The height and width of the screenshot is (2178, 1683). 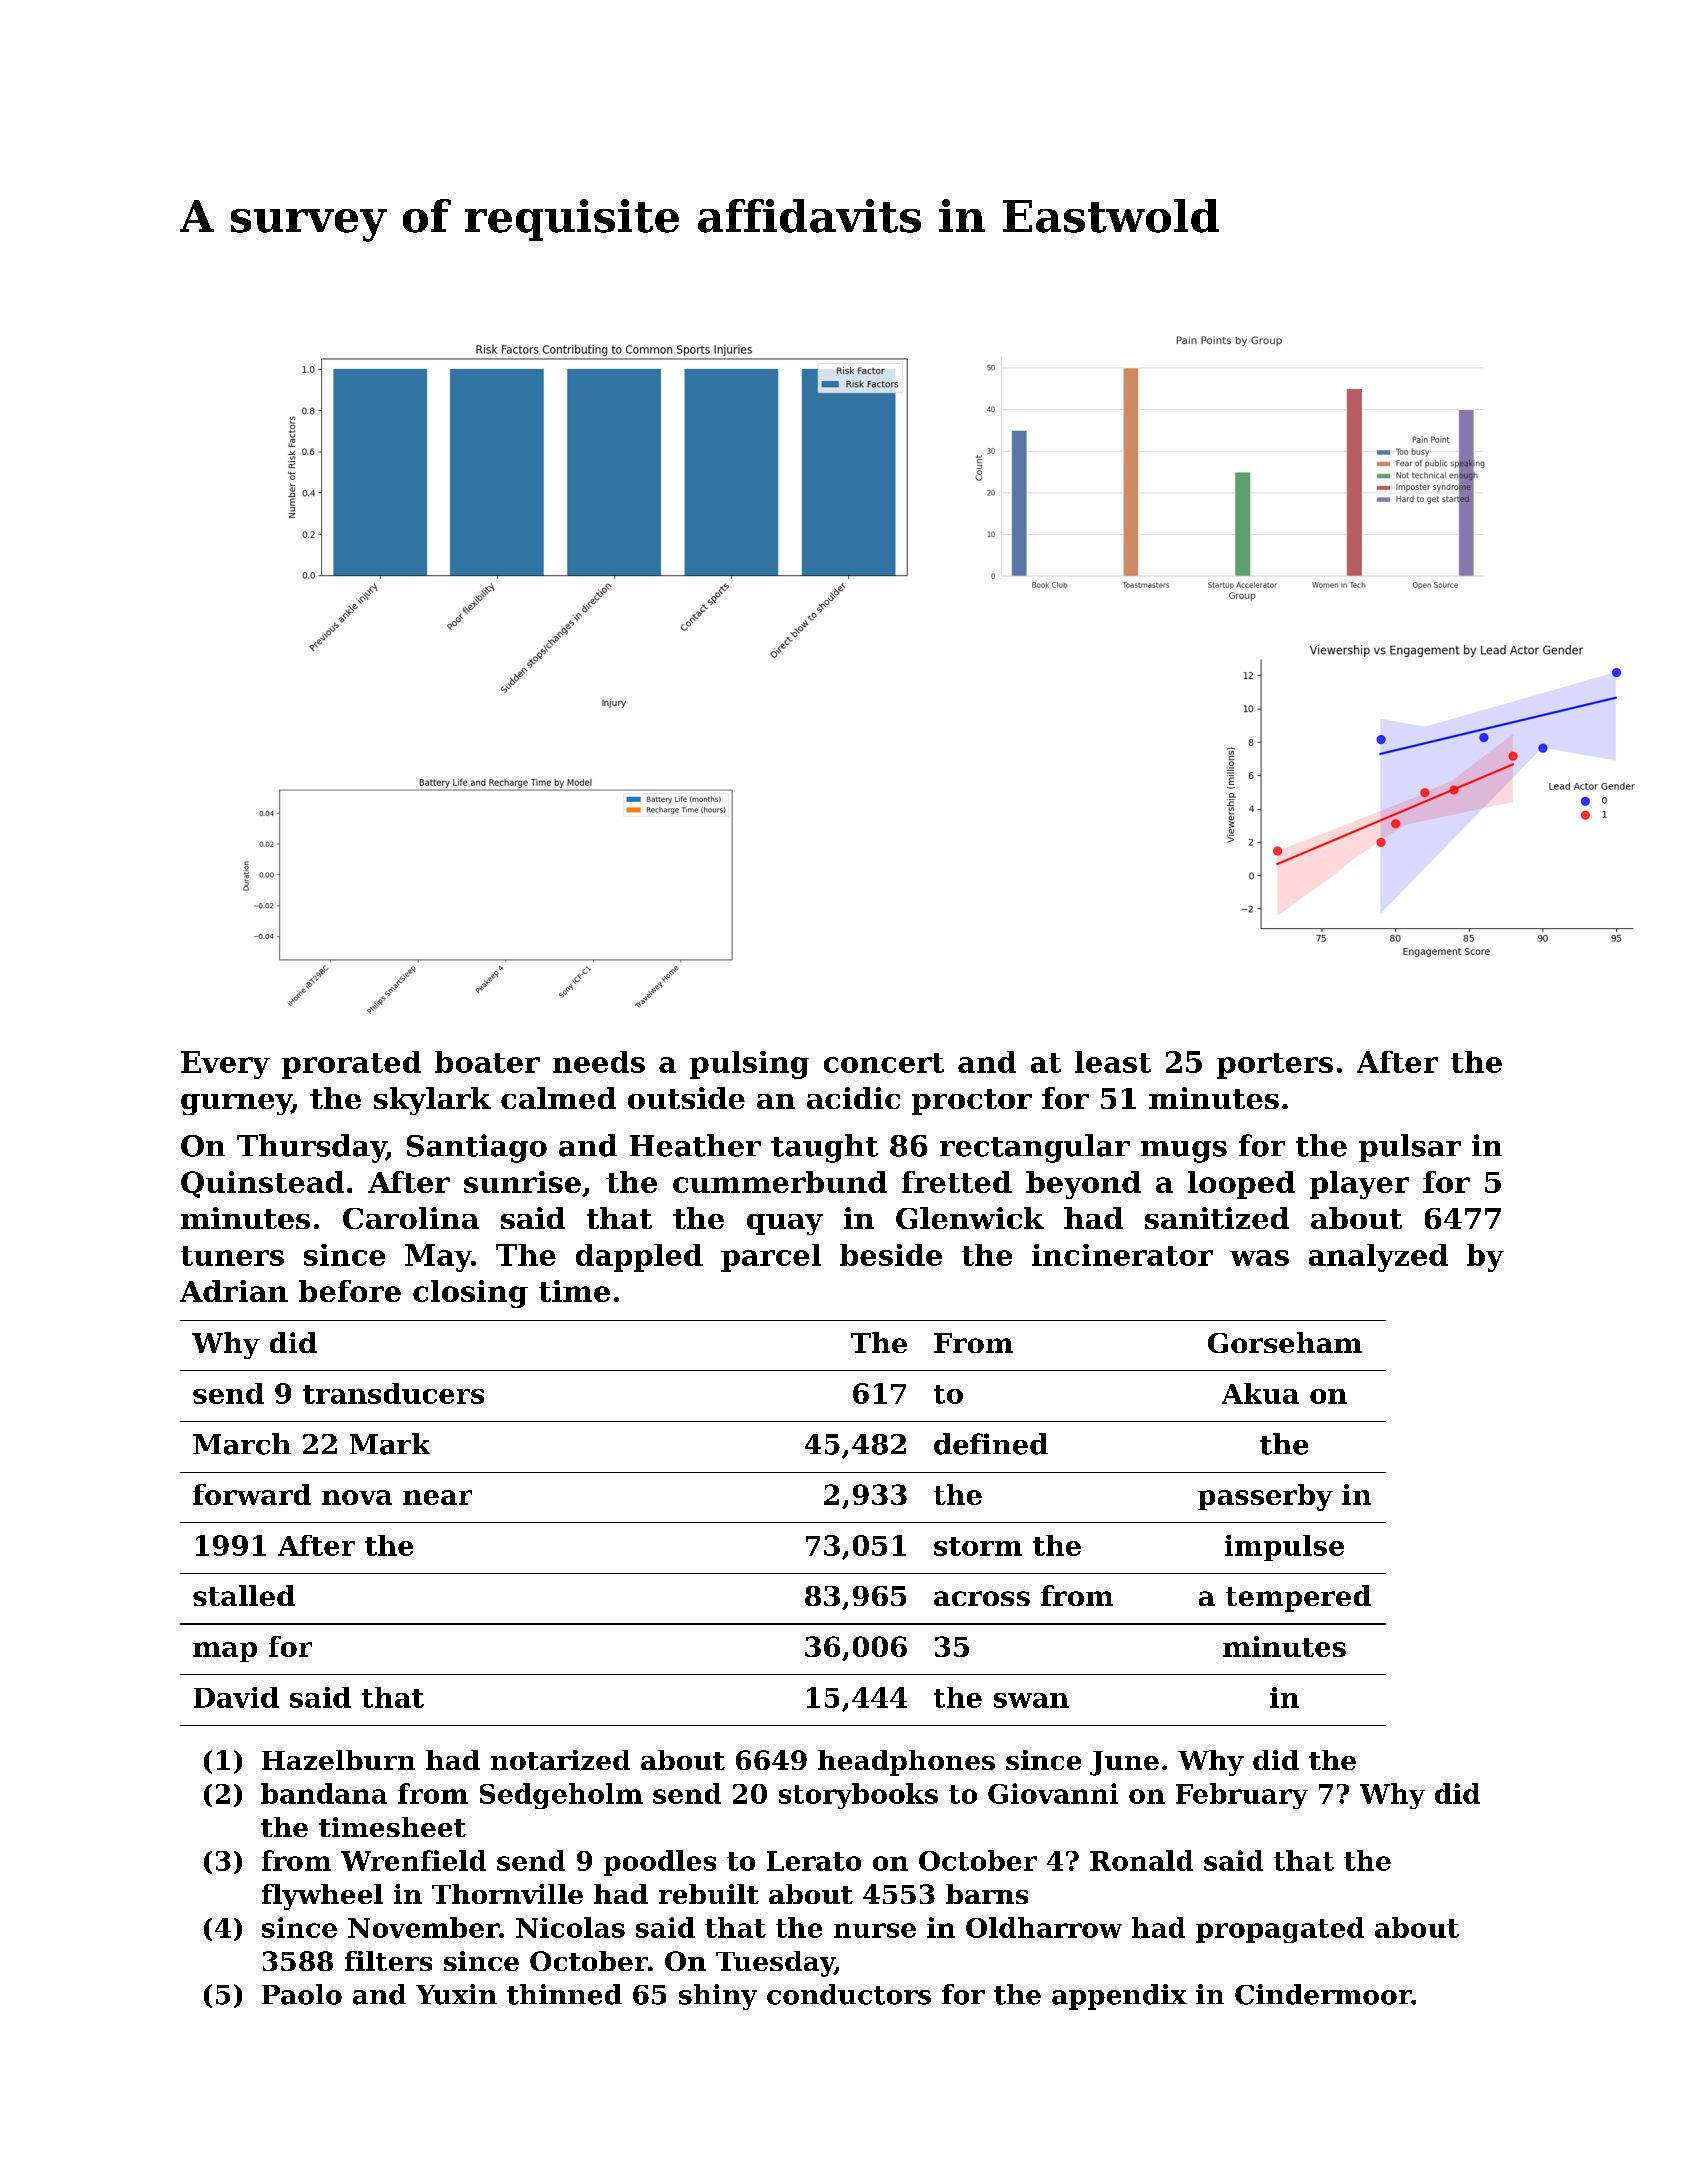 I want to click on David, so click(x=236, y=1697).
